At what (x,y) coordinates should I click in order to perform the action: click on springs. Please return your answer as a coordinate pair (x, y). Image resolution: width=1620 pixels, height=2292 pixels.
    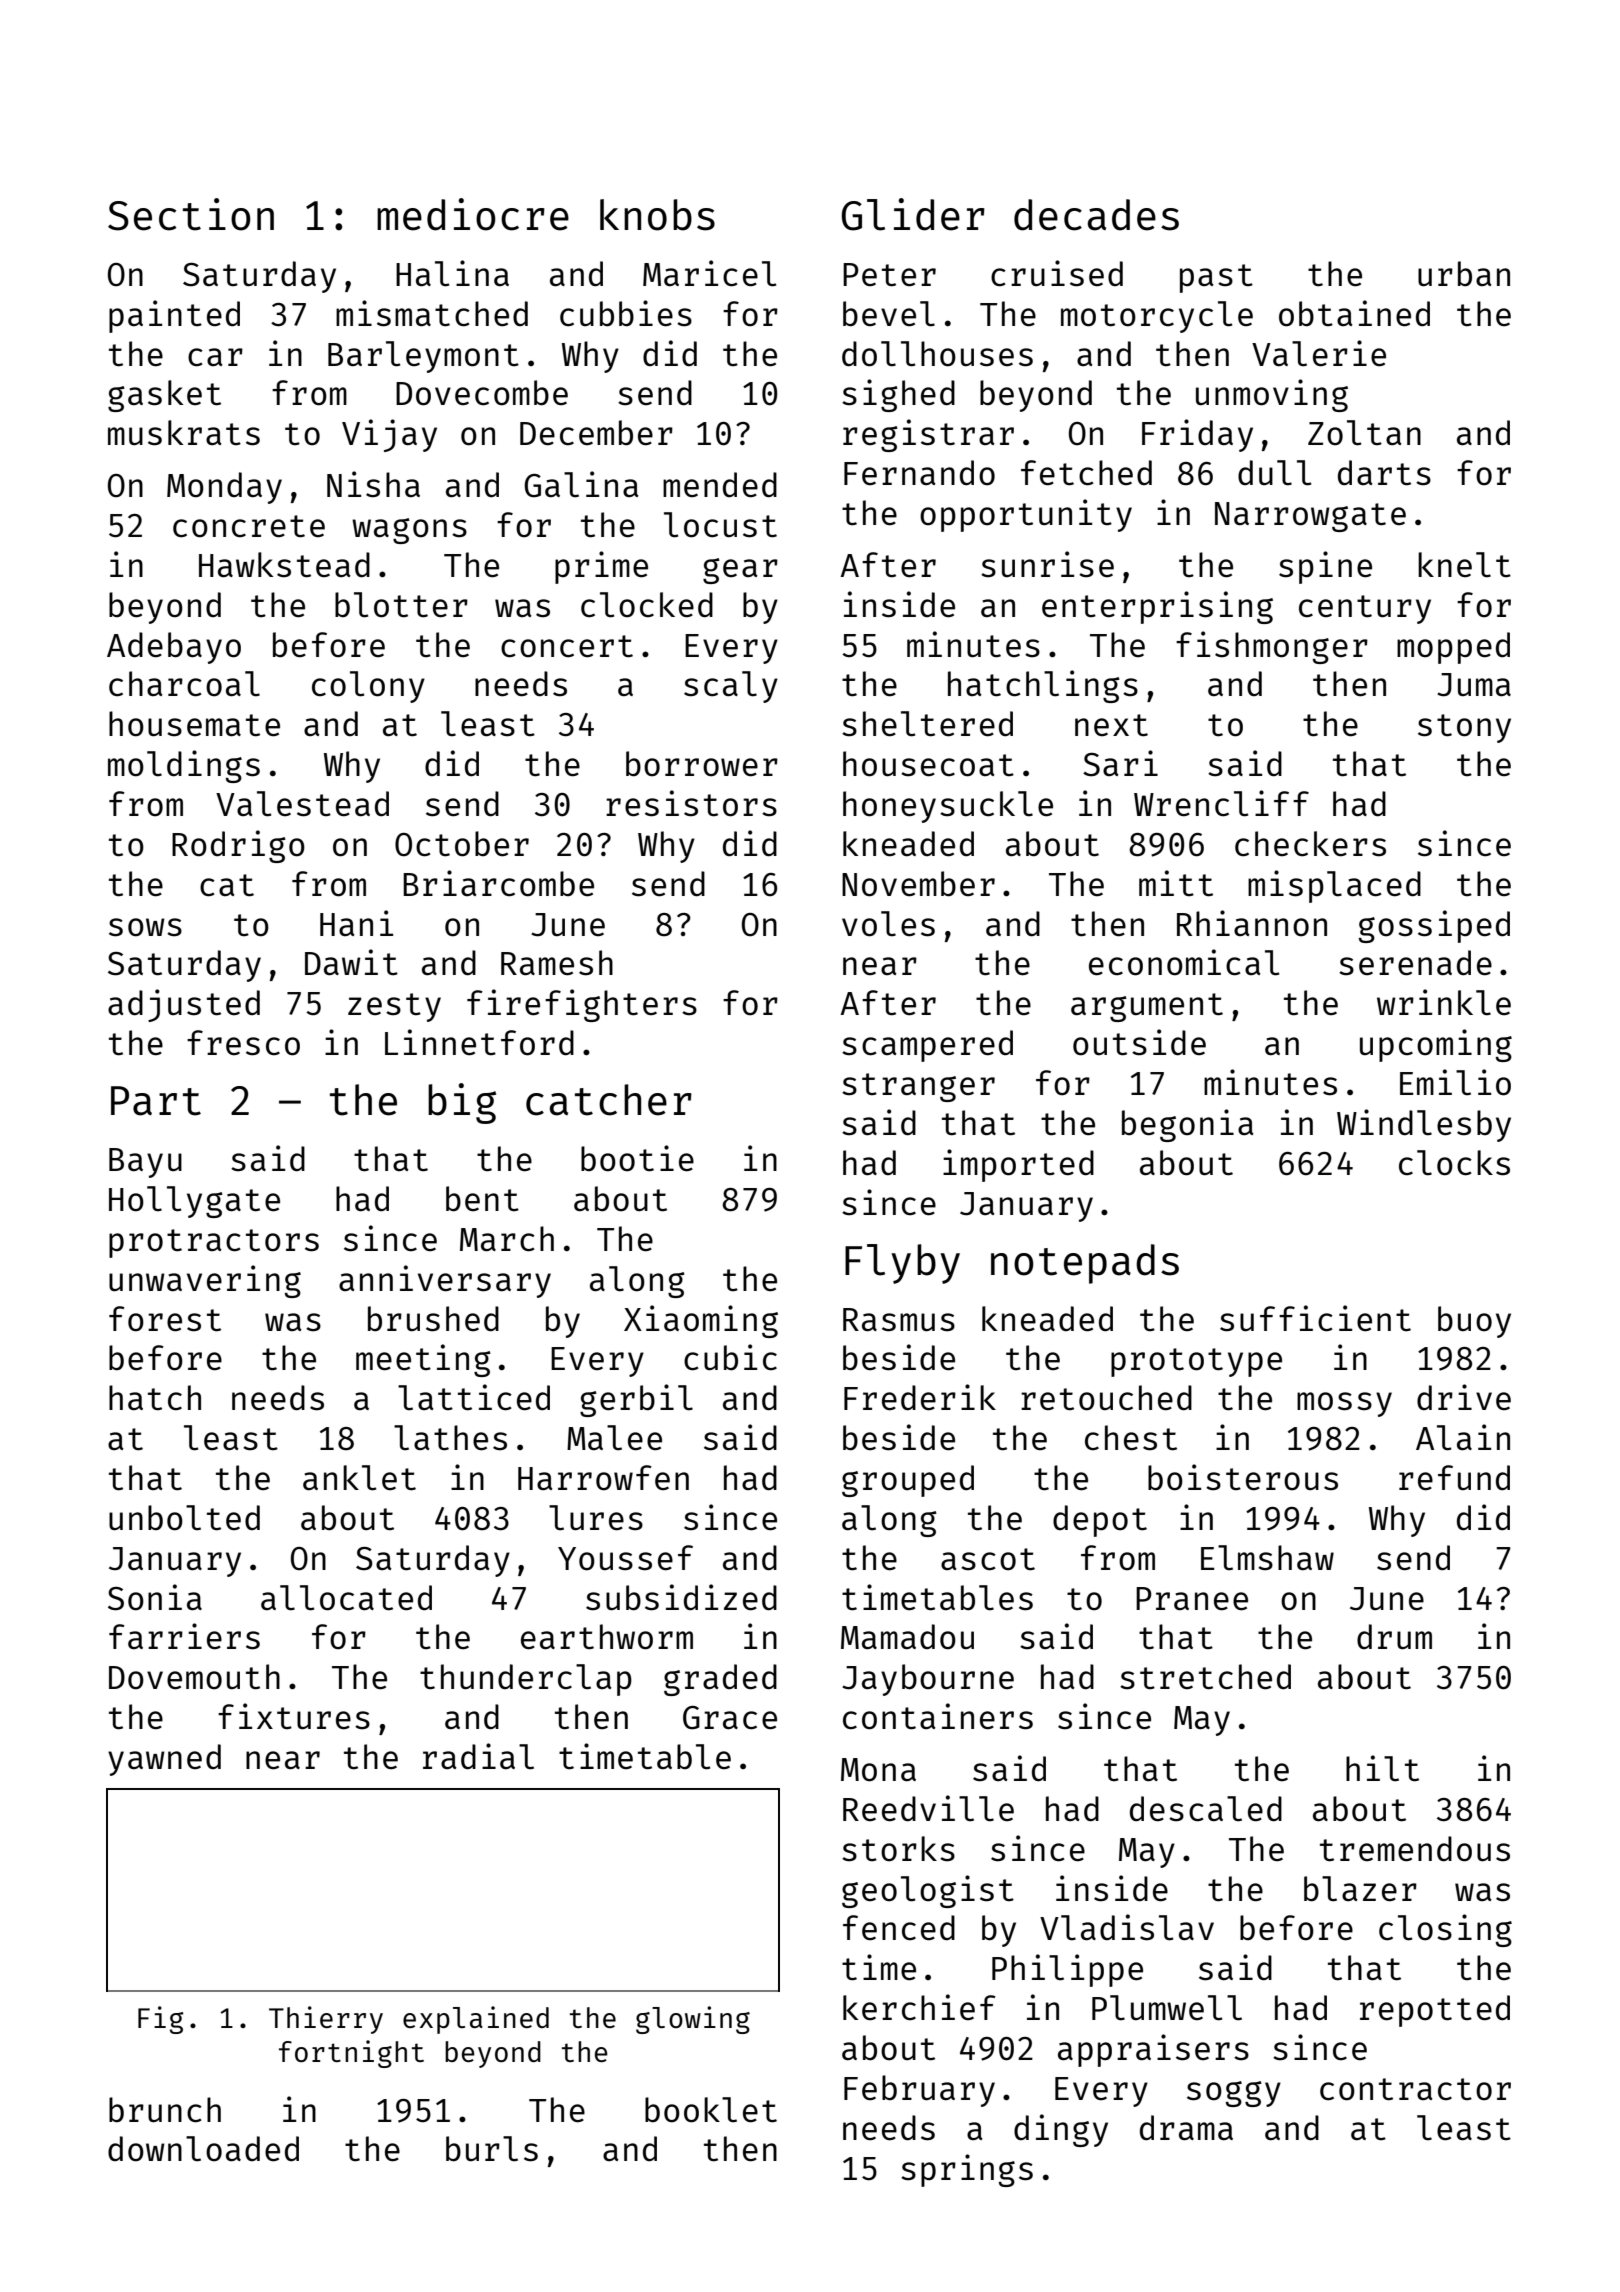
    Looking at the image, I should click on (967, 2170).
